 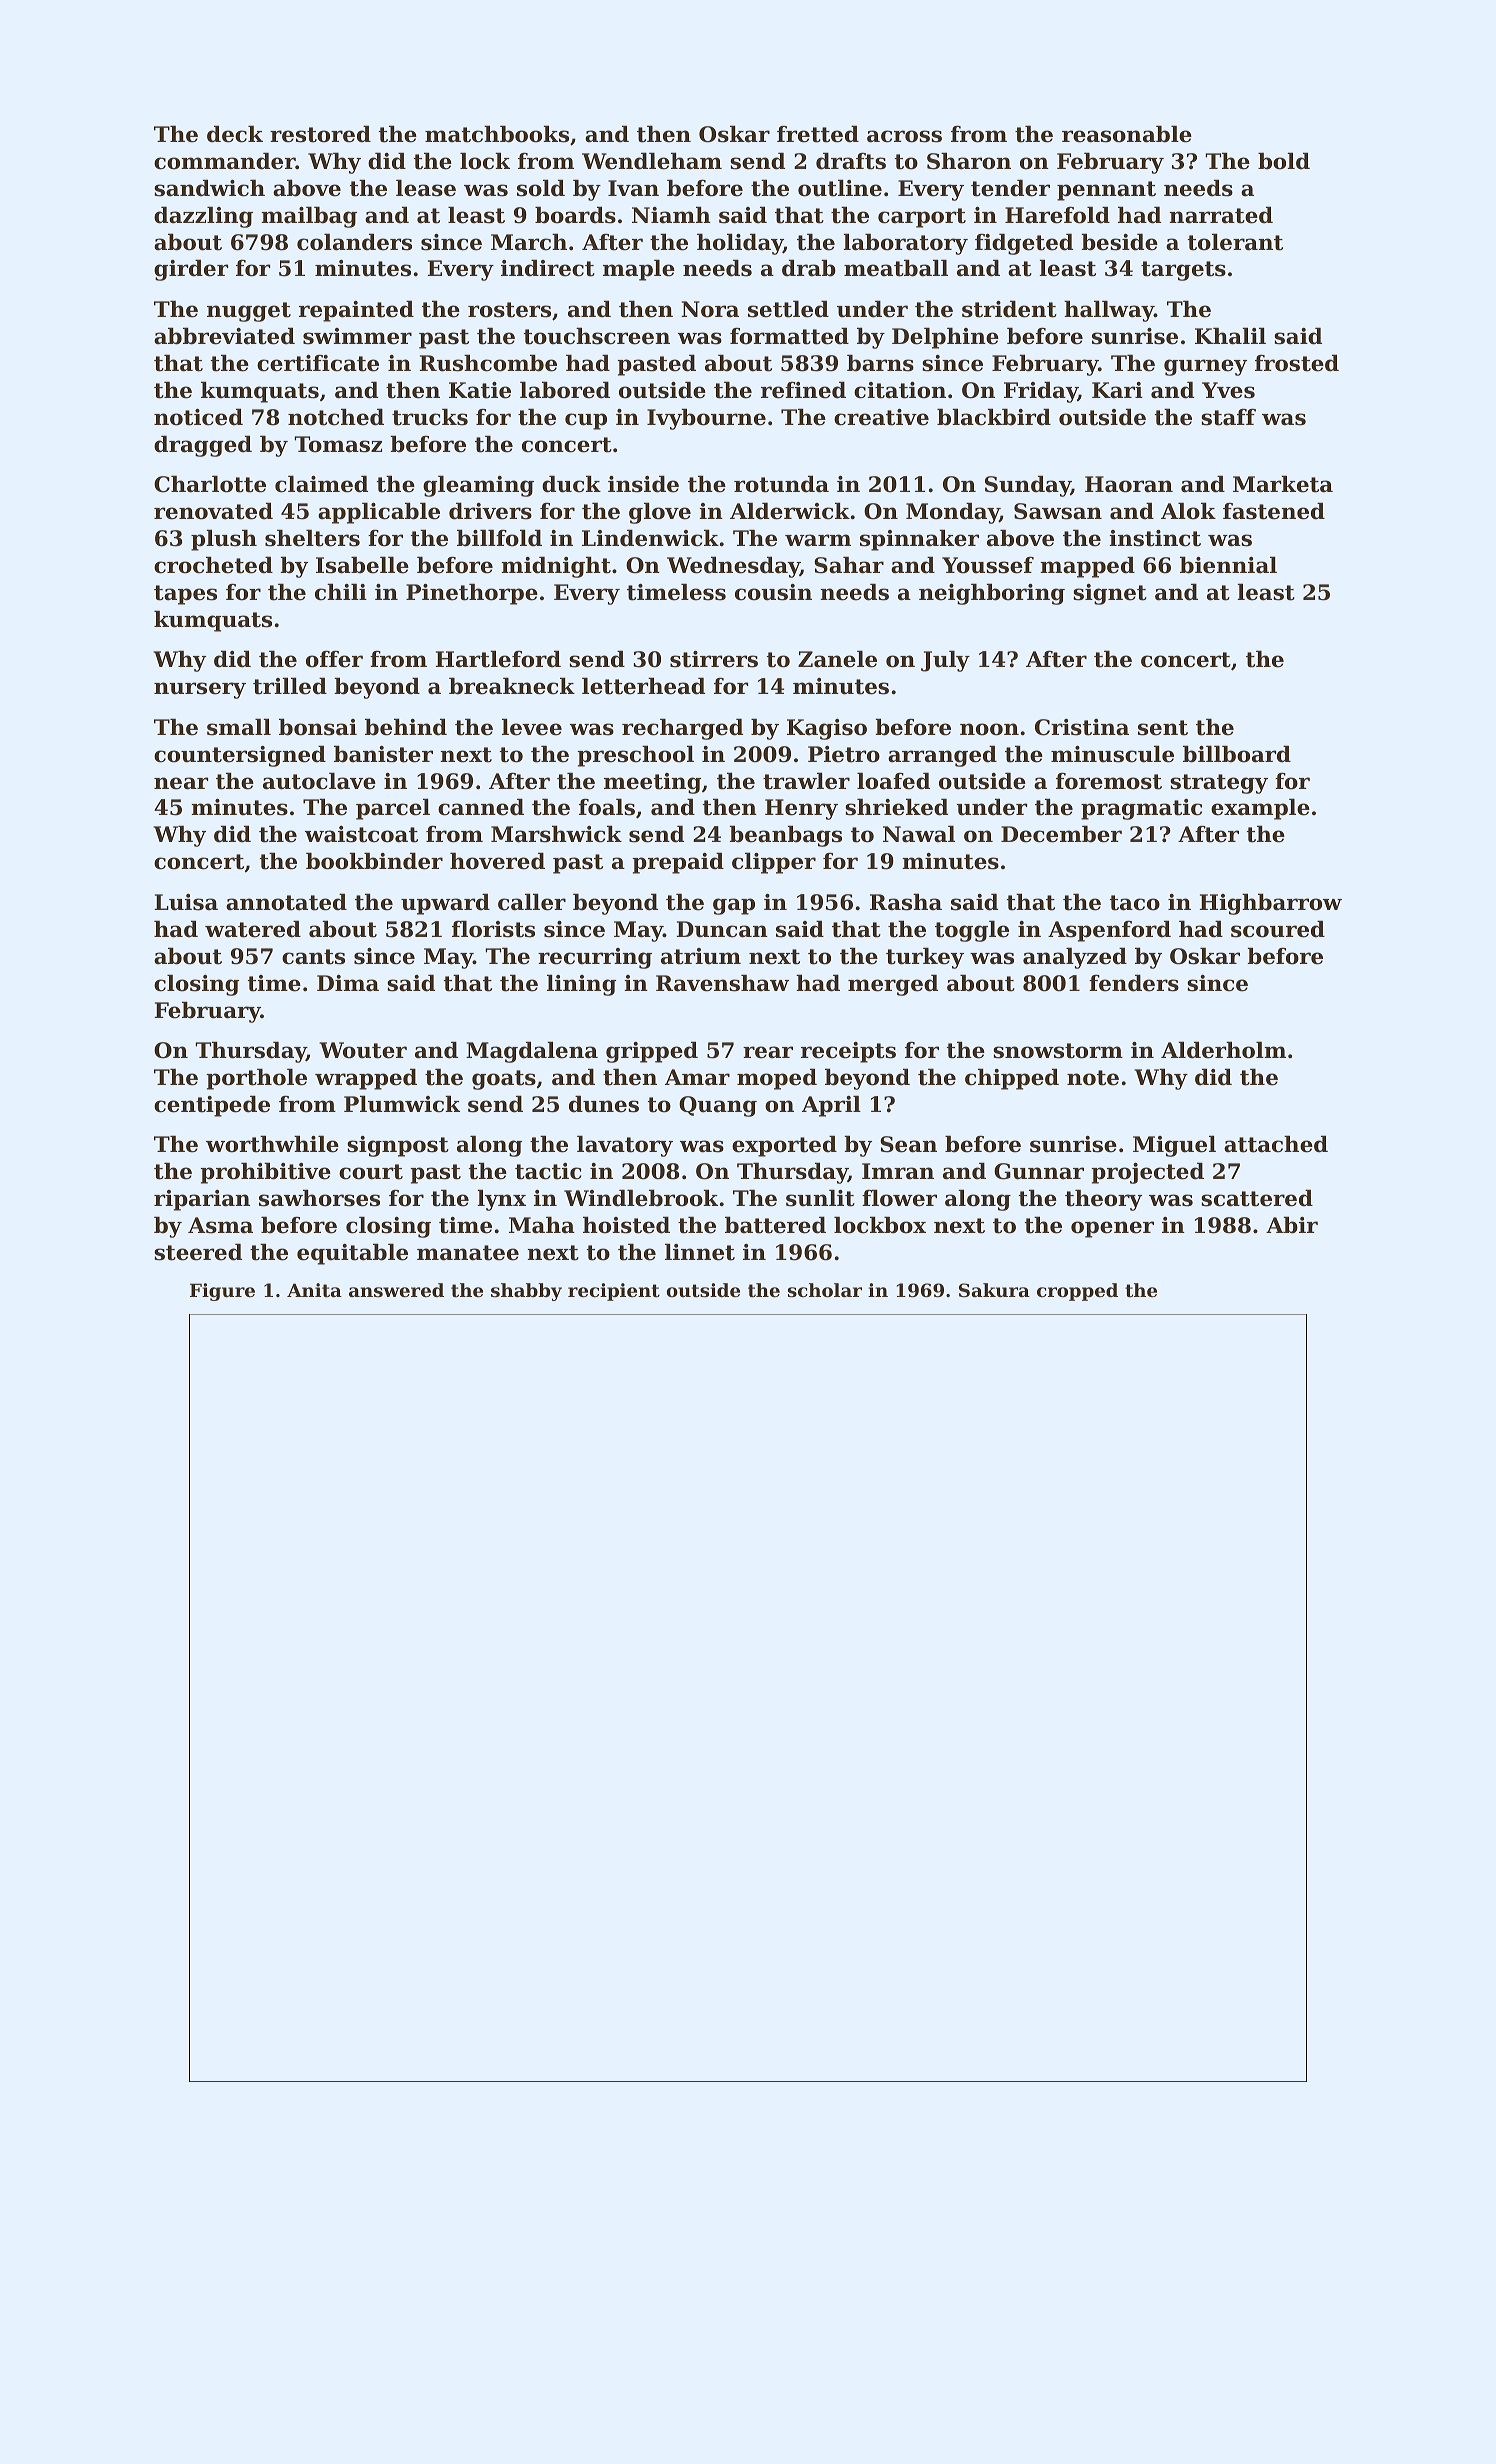 What do you see at coordinates (1109, 311) in the document?
I see `hallway` at bounding box center [1109, 311].
